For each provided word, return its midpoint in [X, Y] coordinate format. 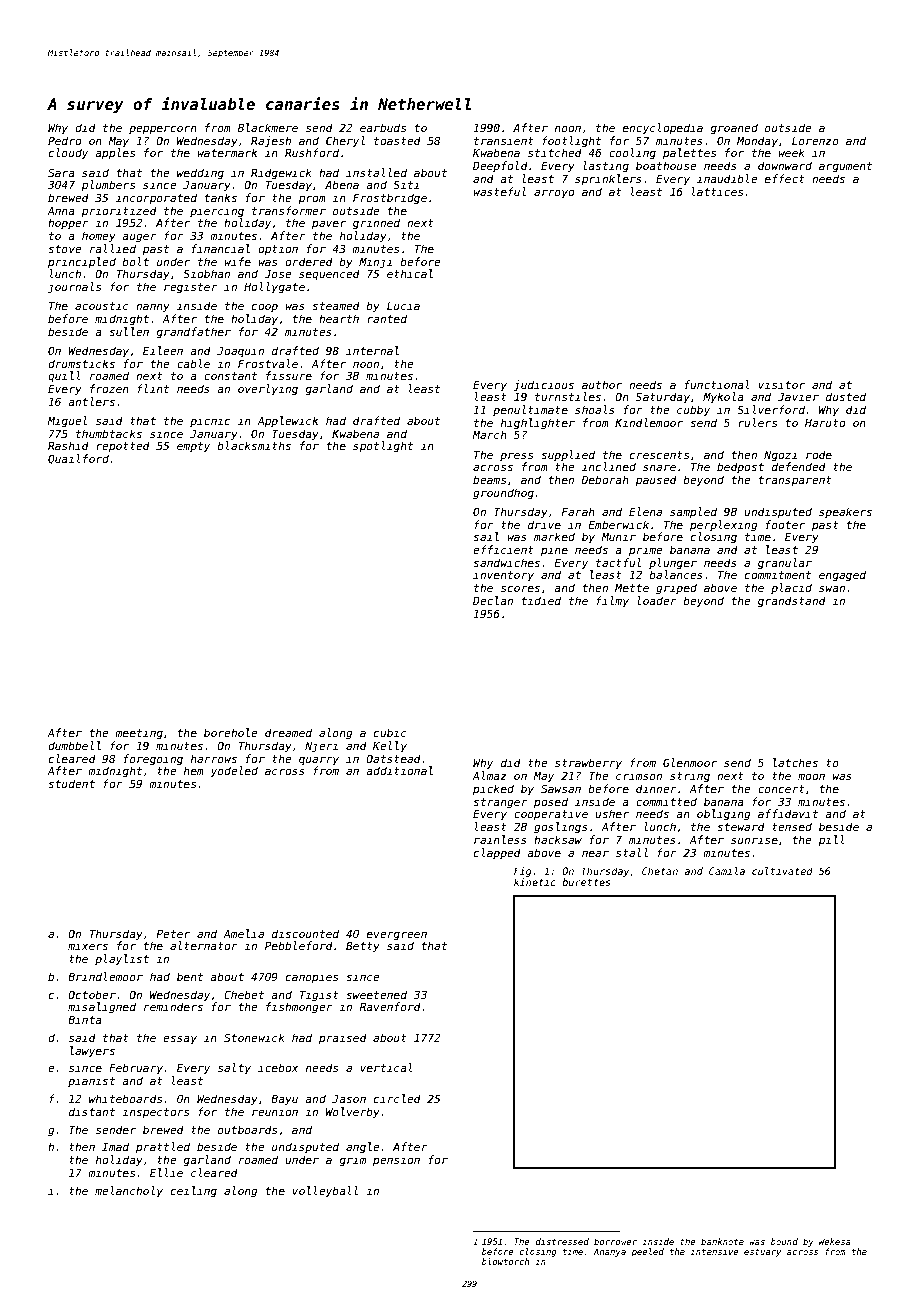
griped [676, 589]
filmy [612, 601]
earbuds [383, 127]
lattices [718, 191]
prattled [163, 1147]
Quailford [78, 459]
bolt [135, 261]
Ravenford [390, 1006]
